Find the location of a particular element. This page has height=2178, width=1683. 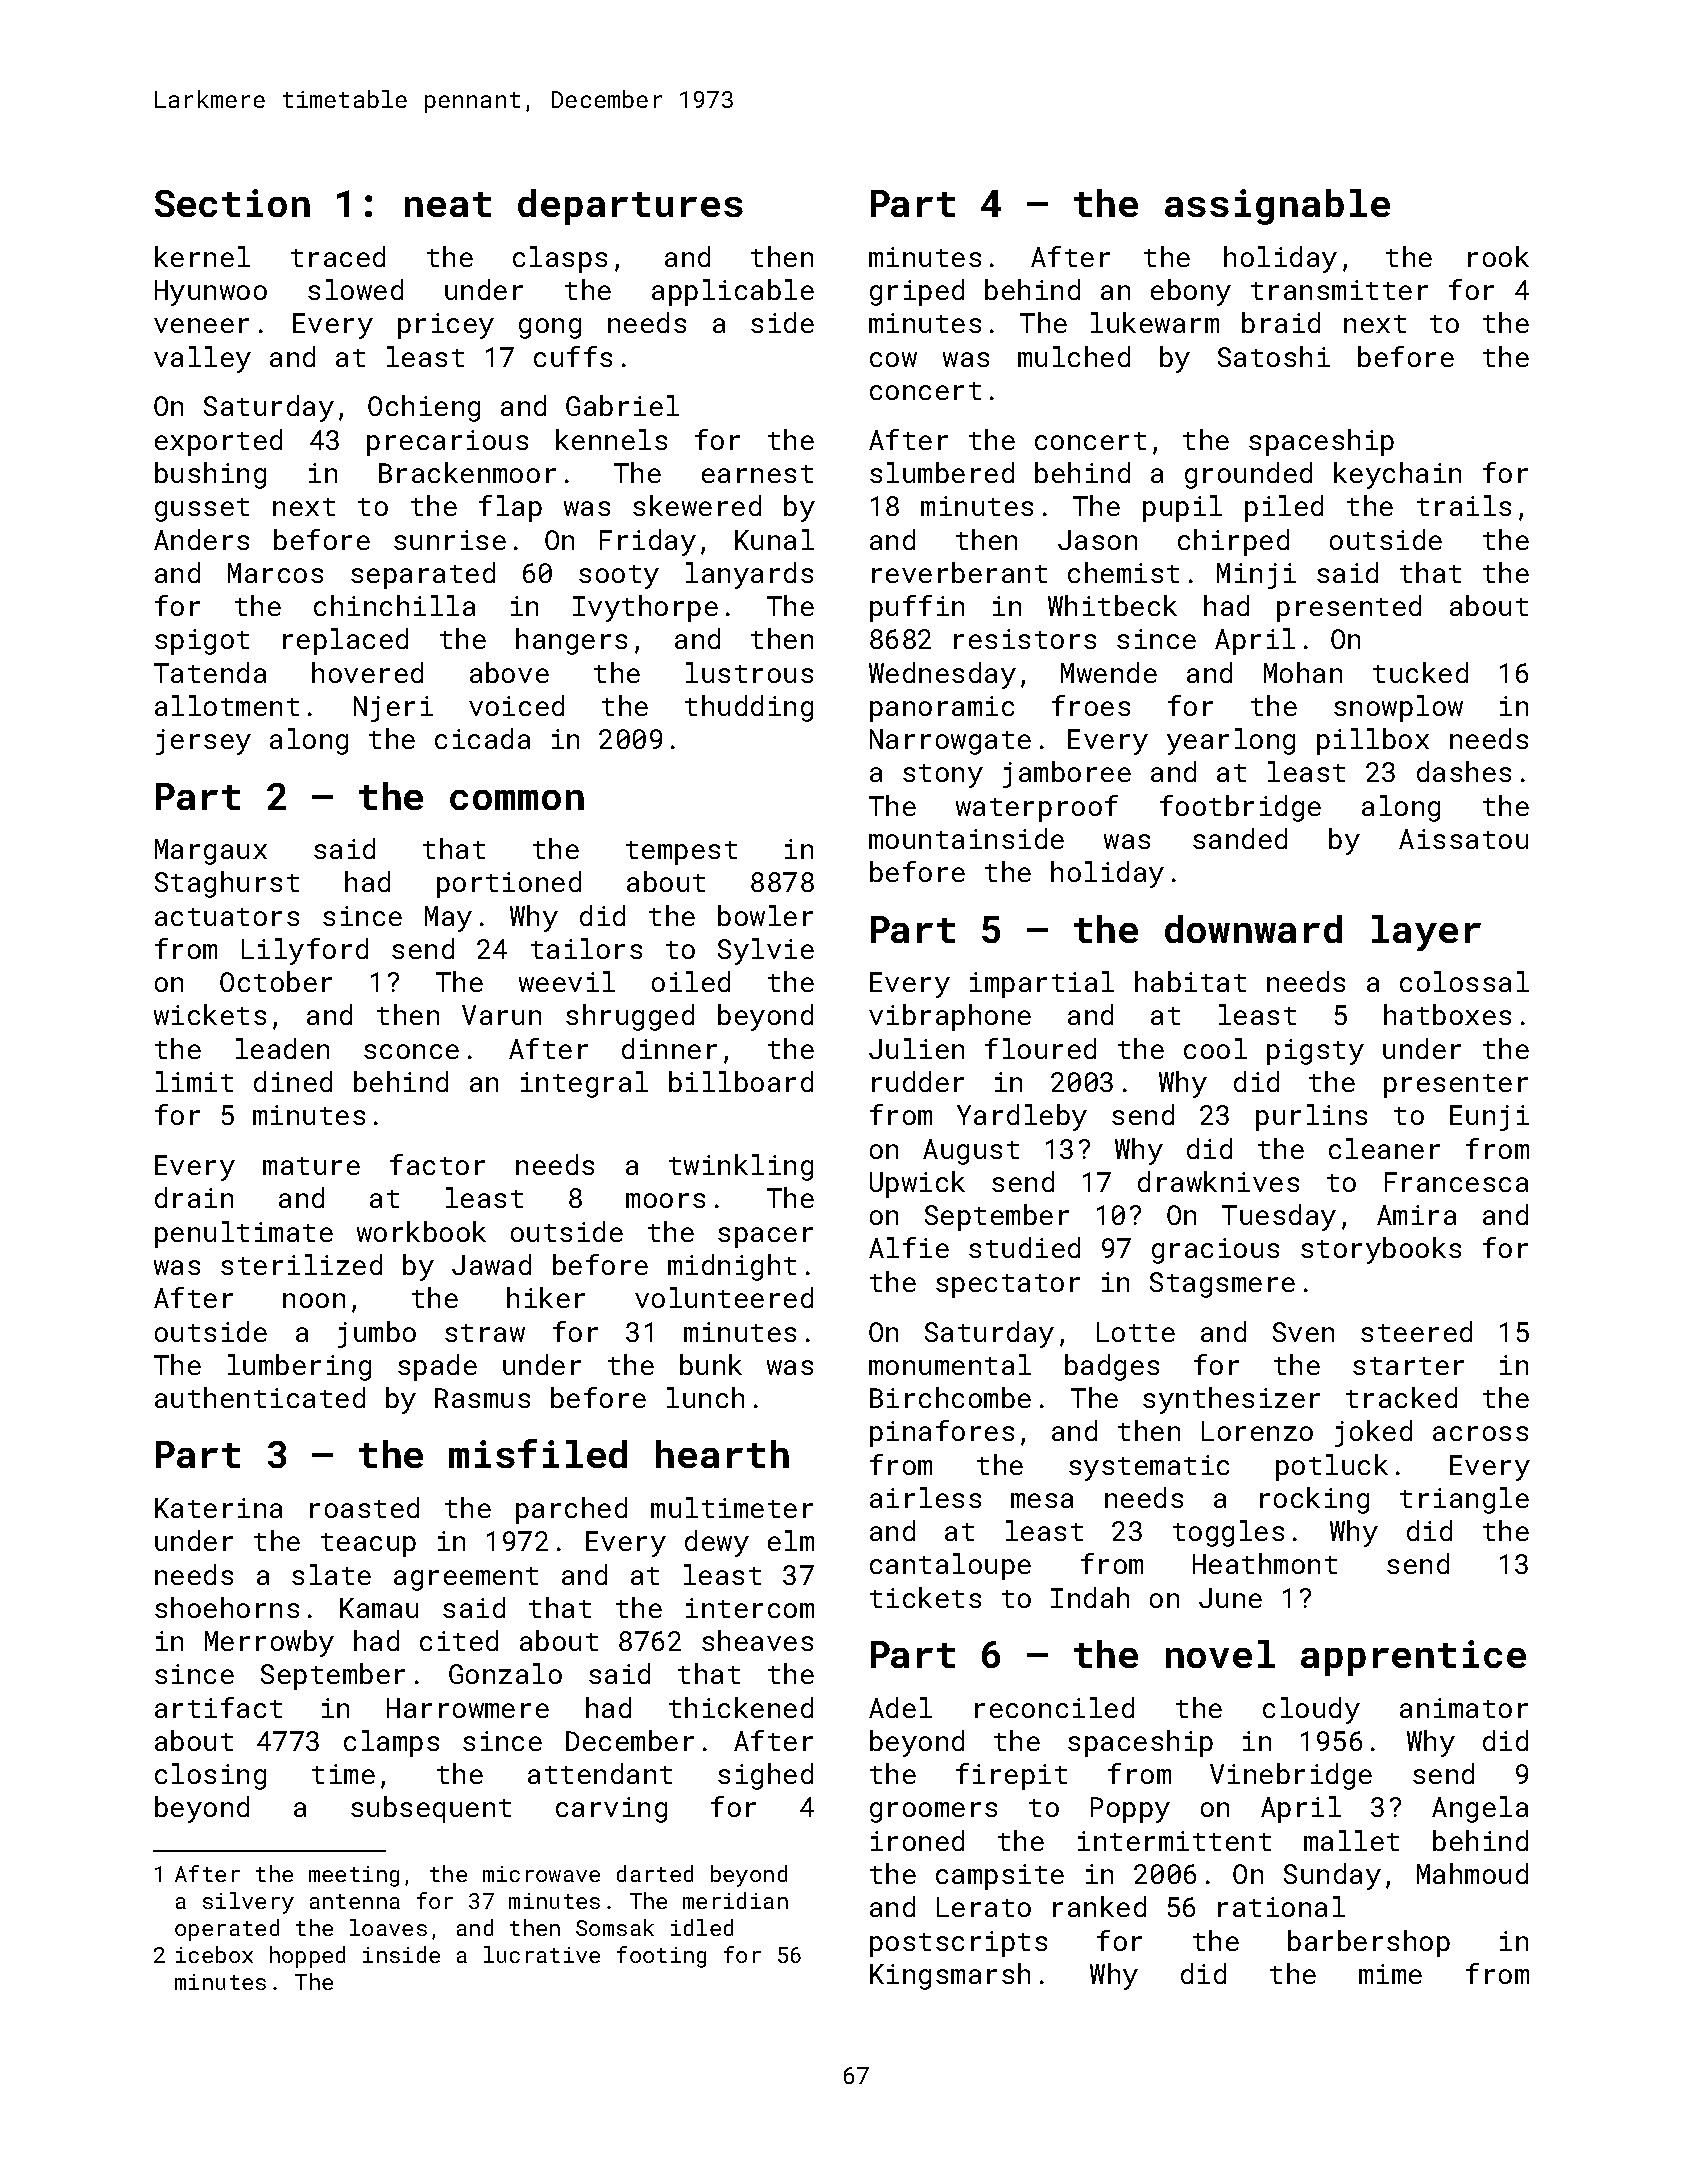

applicable is located at coordinates (733, 292).
